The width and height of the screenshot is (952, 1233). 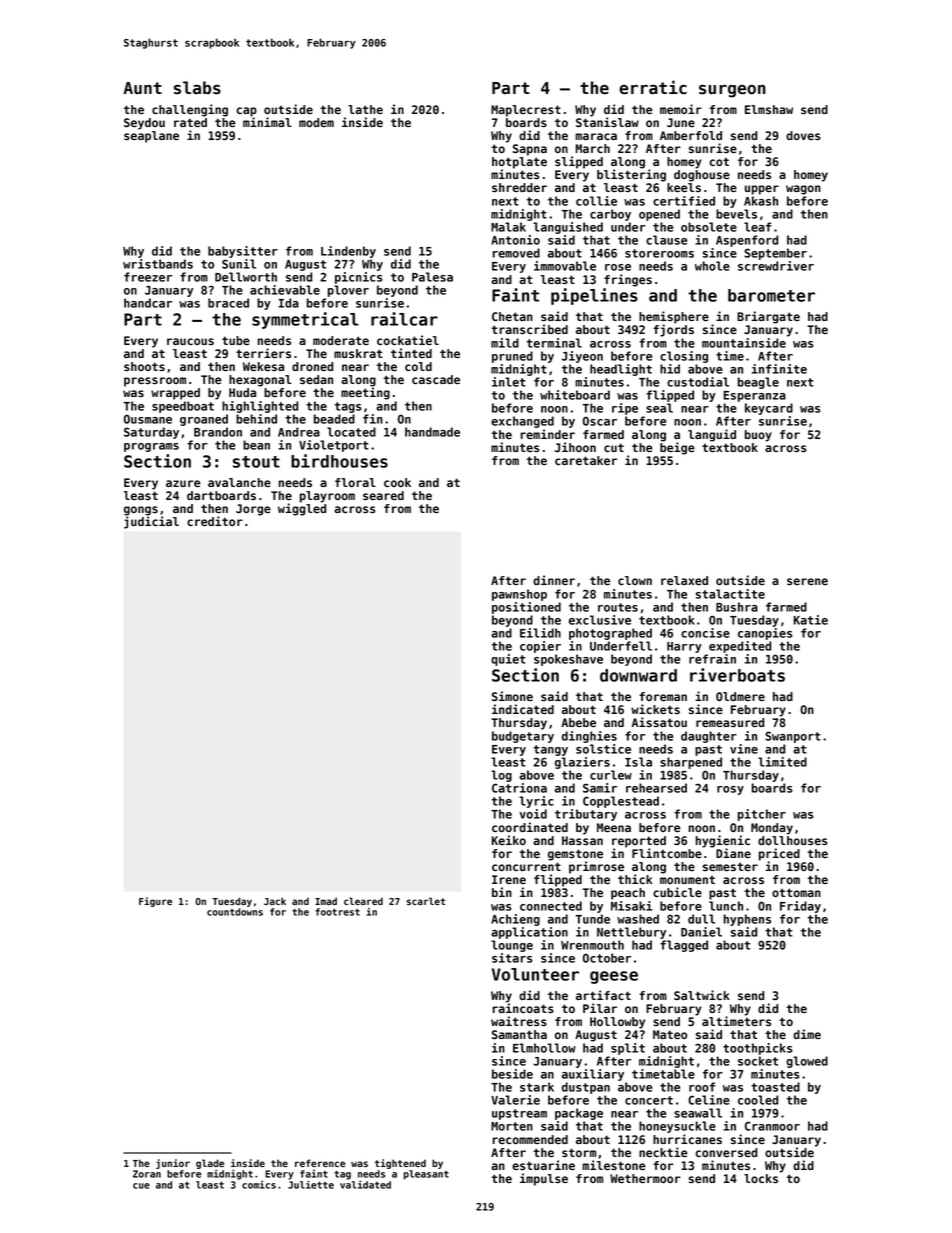 What do you see at coordinates (709, 737) in the screenshot?
I see `daughter` at bounding box center [709, 737].
